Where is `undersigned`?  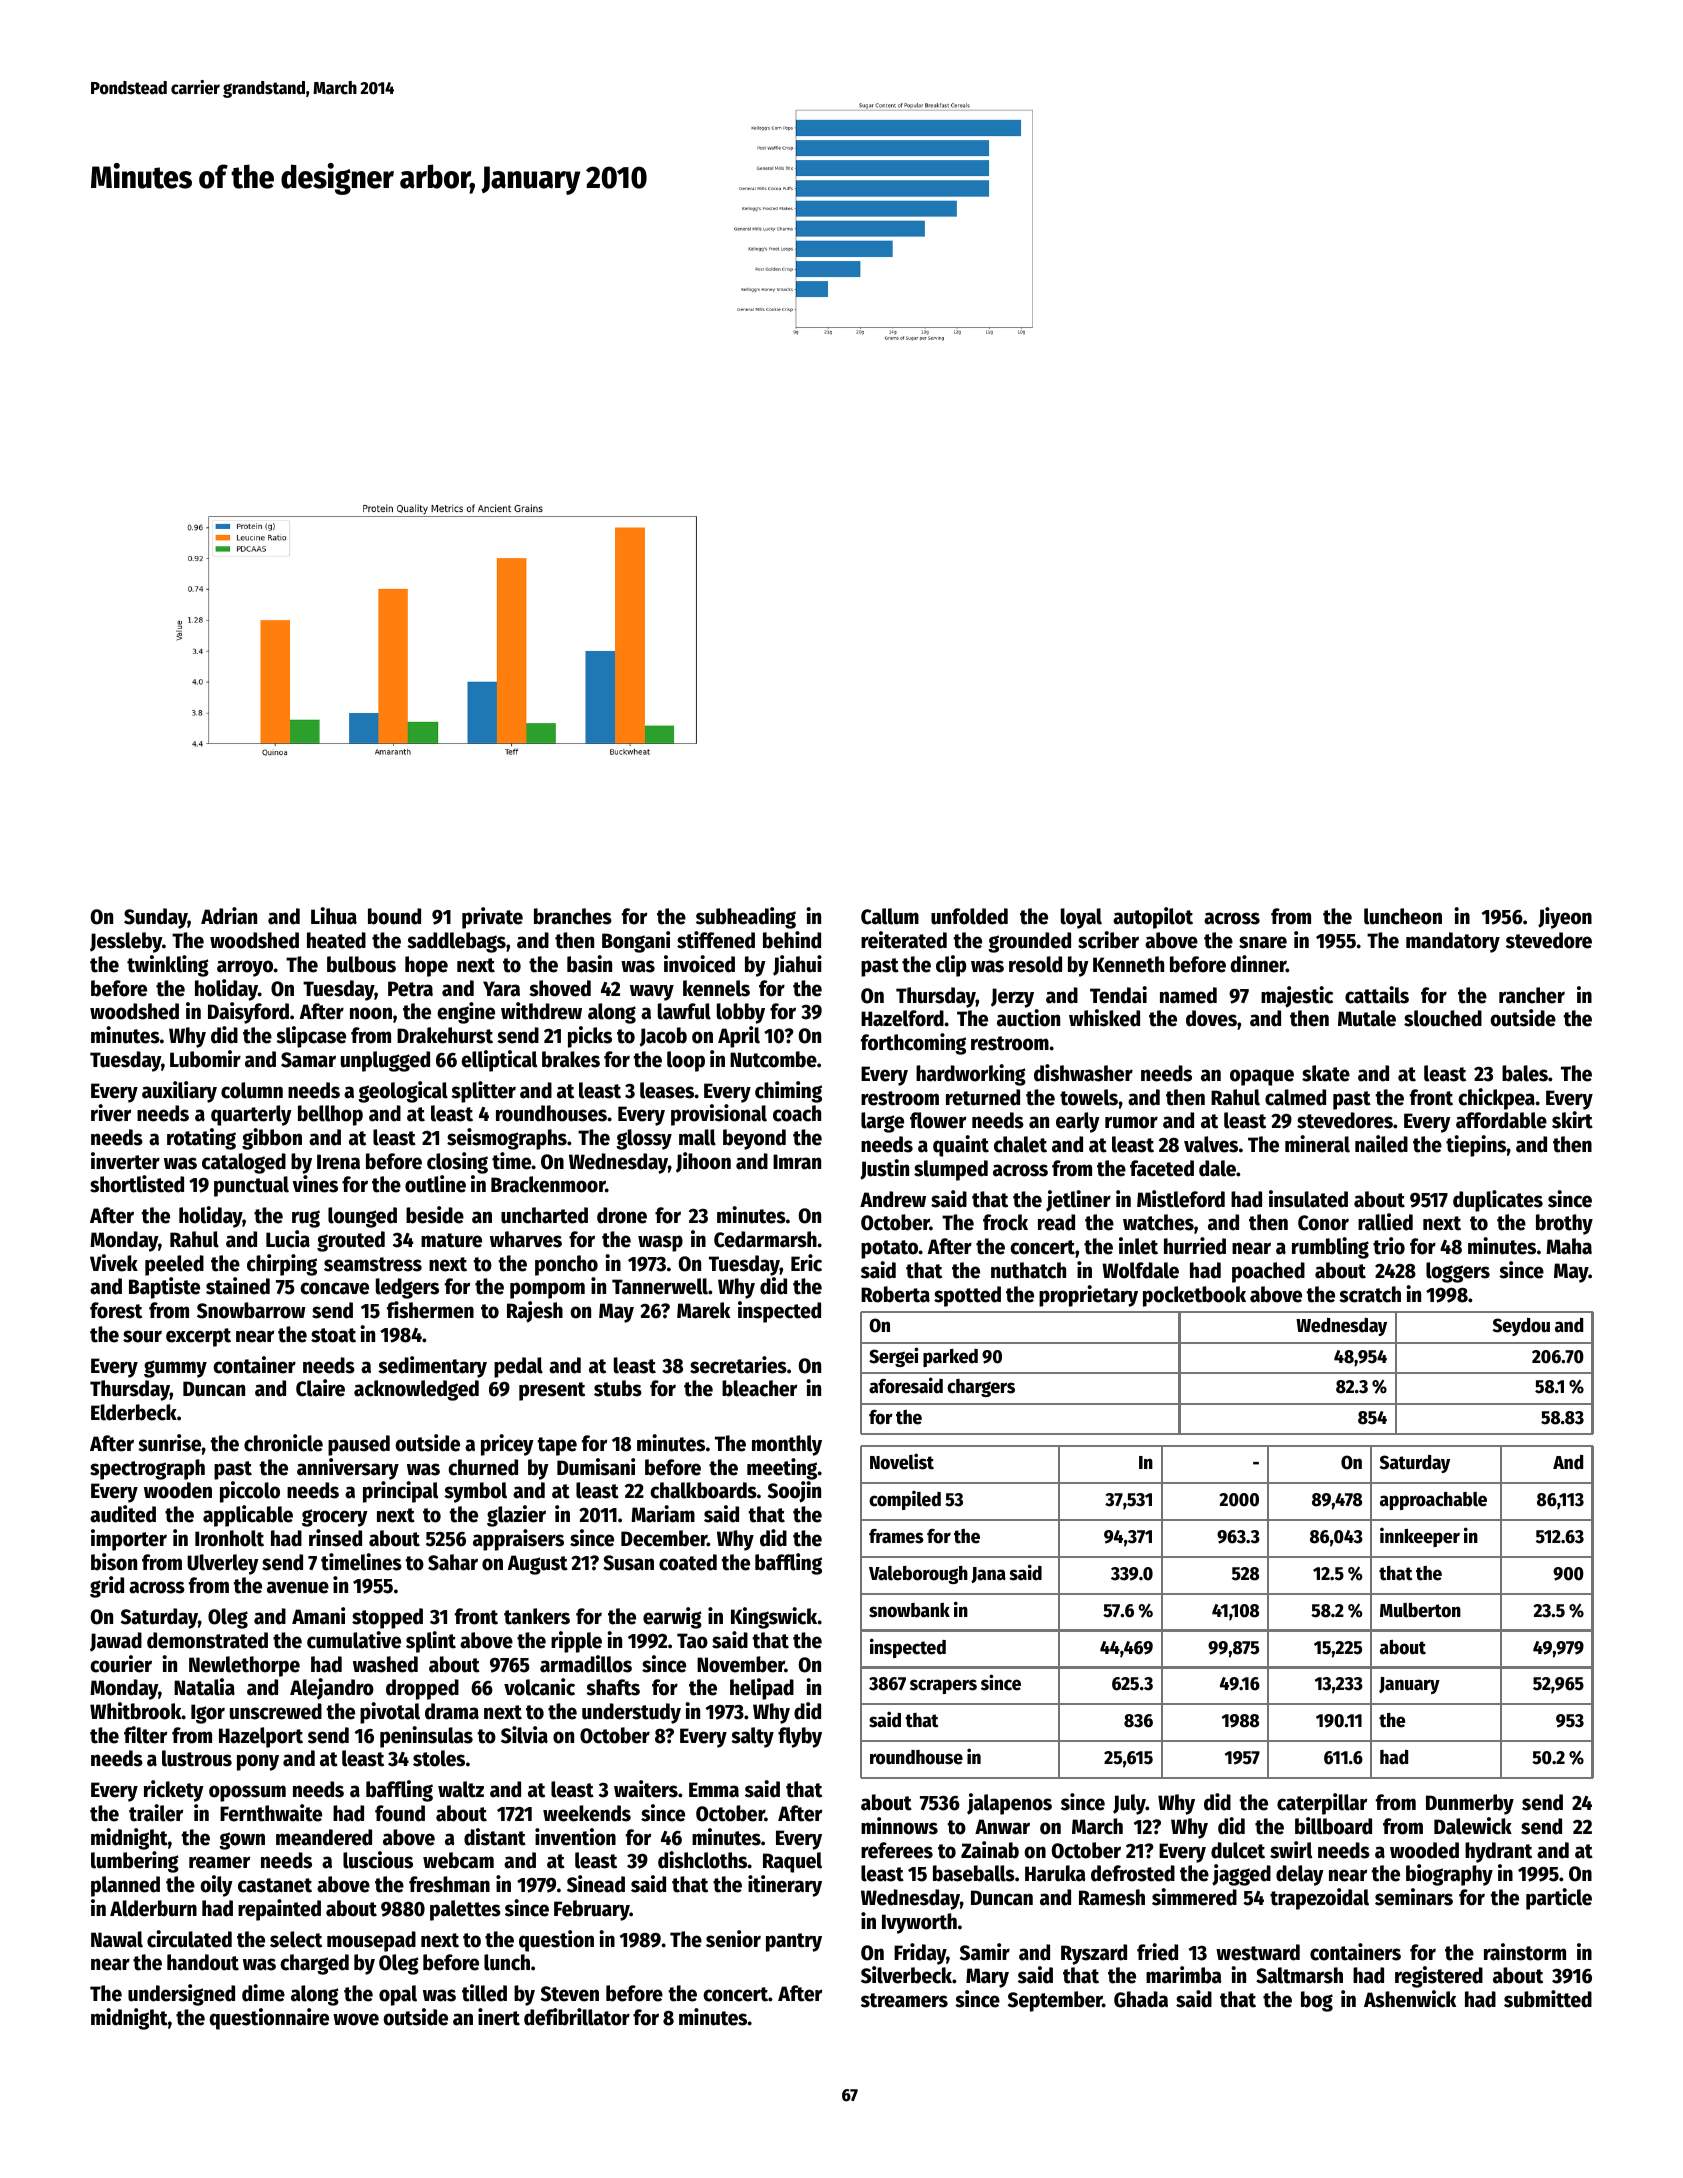 undersigned is located at coordinates (181, 1995).
